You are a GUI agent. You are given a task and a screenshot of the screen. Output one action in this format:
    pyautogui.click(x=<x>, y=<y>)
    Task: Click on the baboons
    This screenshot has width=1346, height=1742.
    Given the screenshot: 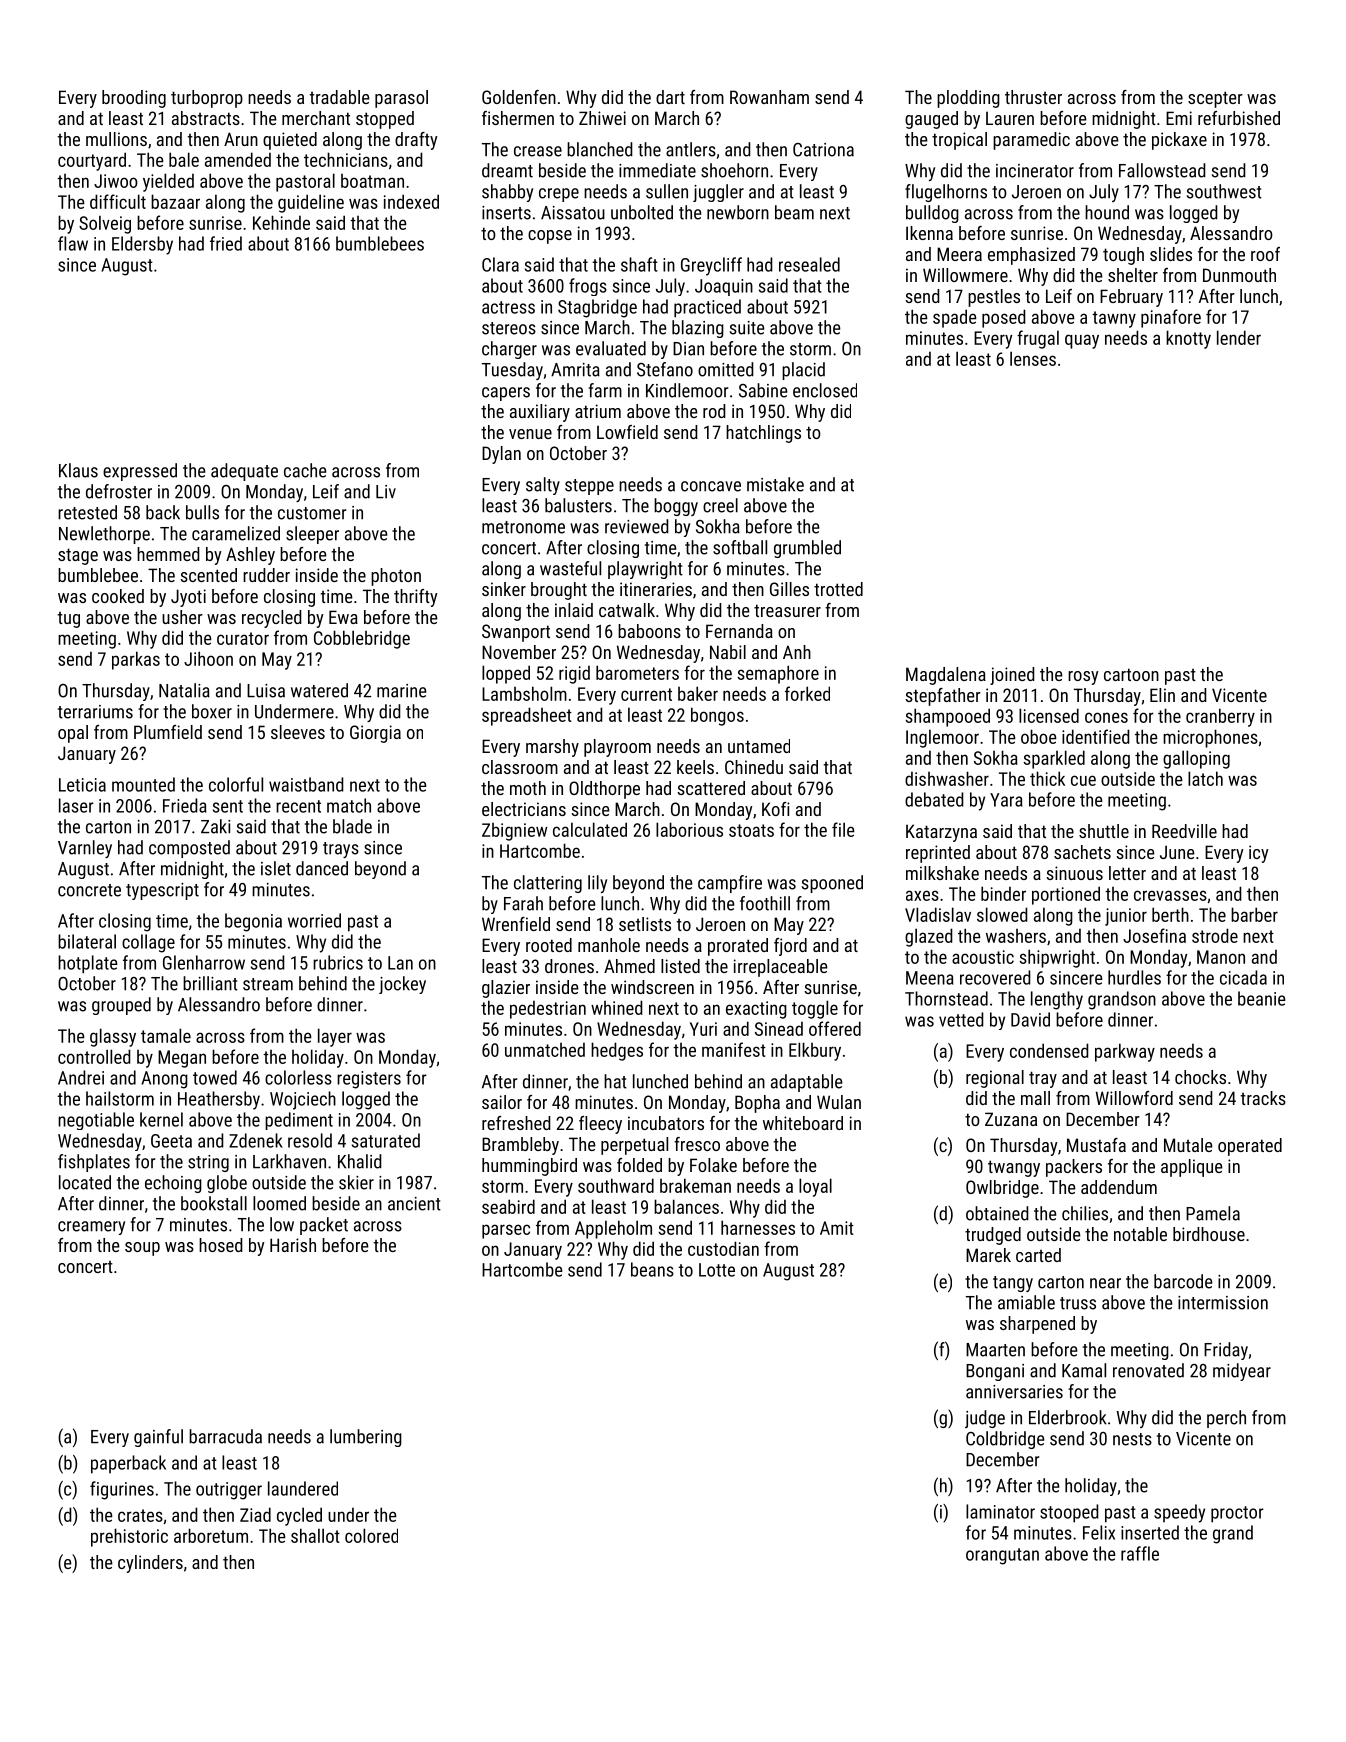 What is the action you would take?
    pyautogui.click(x=649, y=631)
